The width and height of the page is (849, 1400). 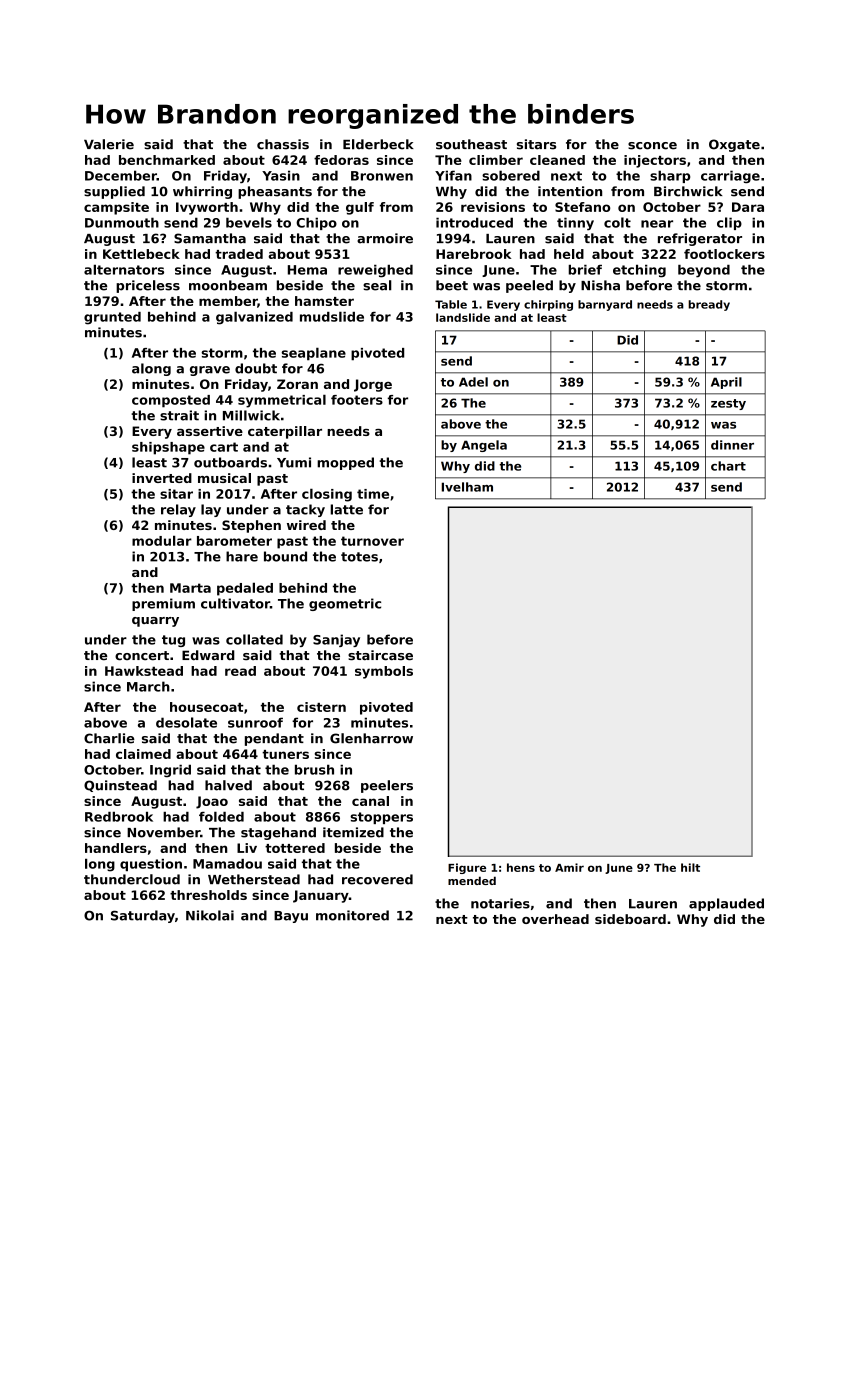 What do you see at coordinates (453, 175) in the page?
I see `Yifan` at bounding box center [453, 175].
